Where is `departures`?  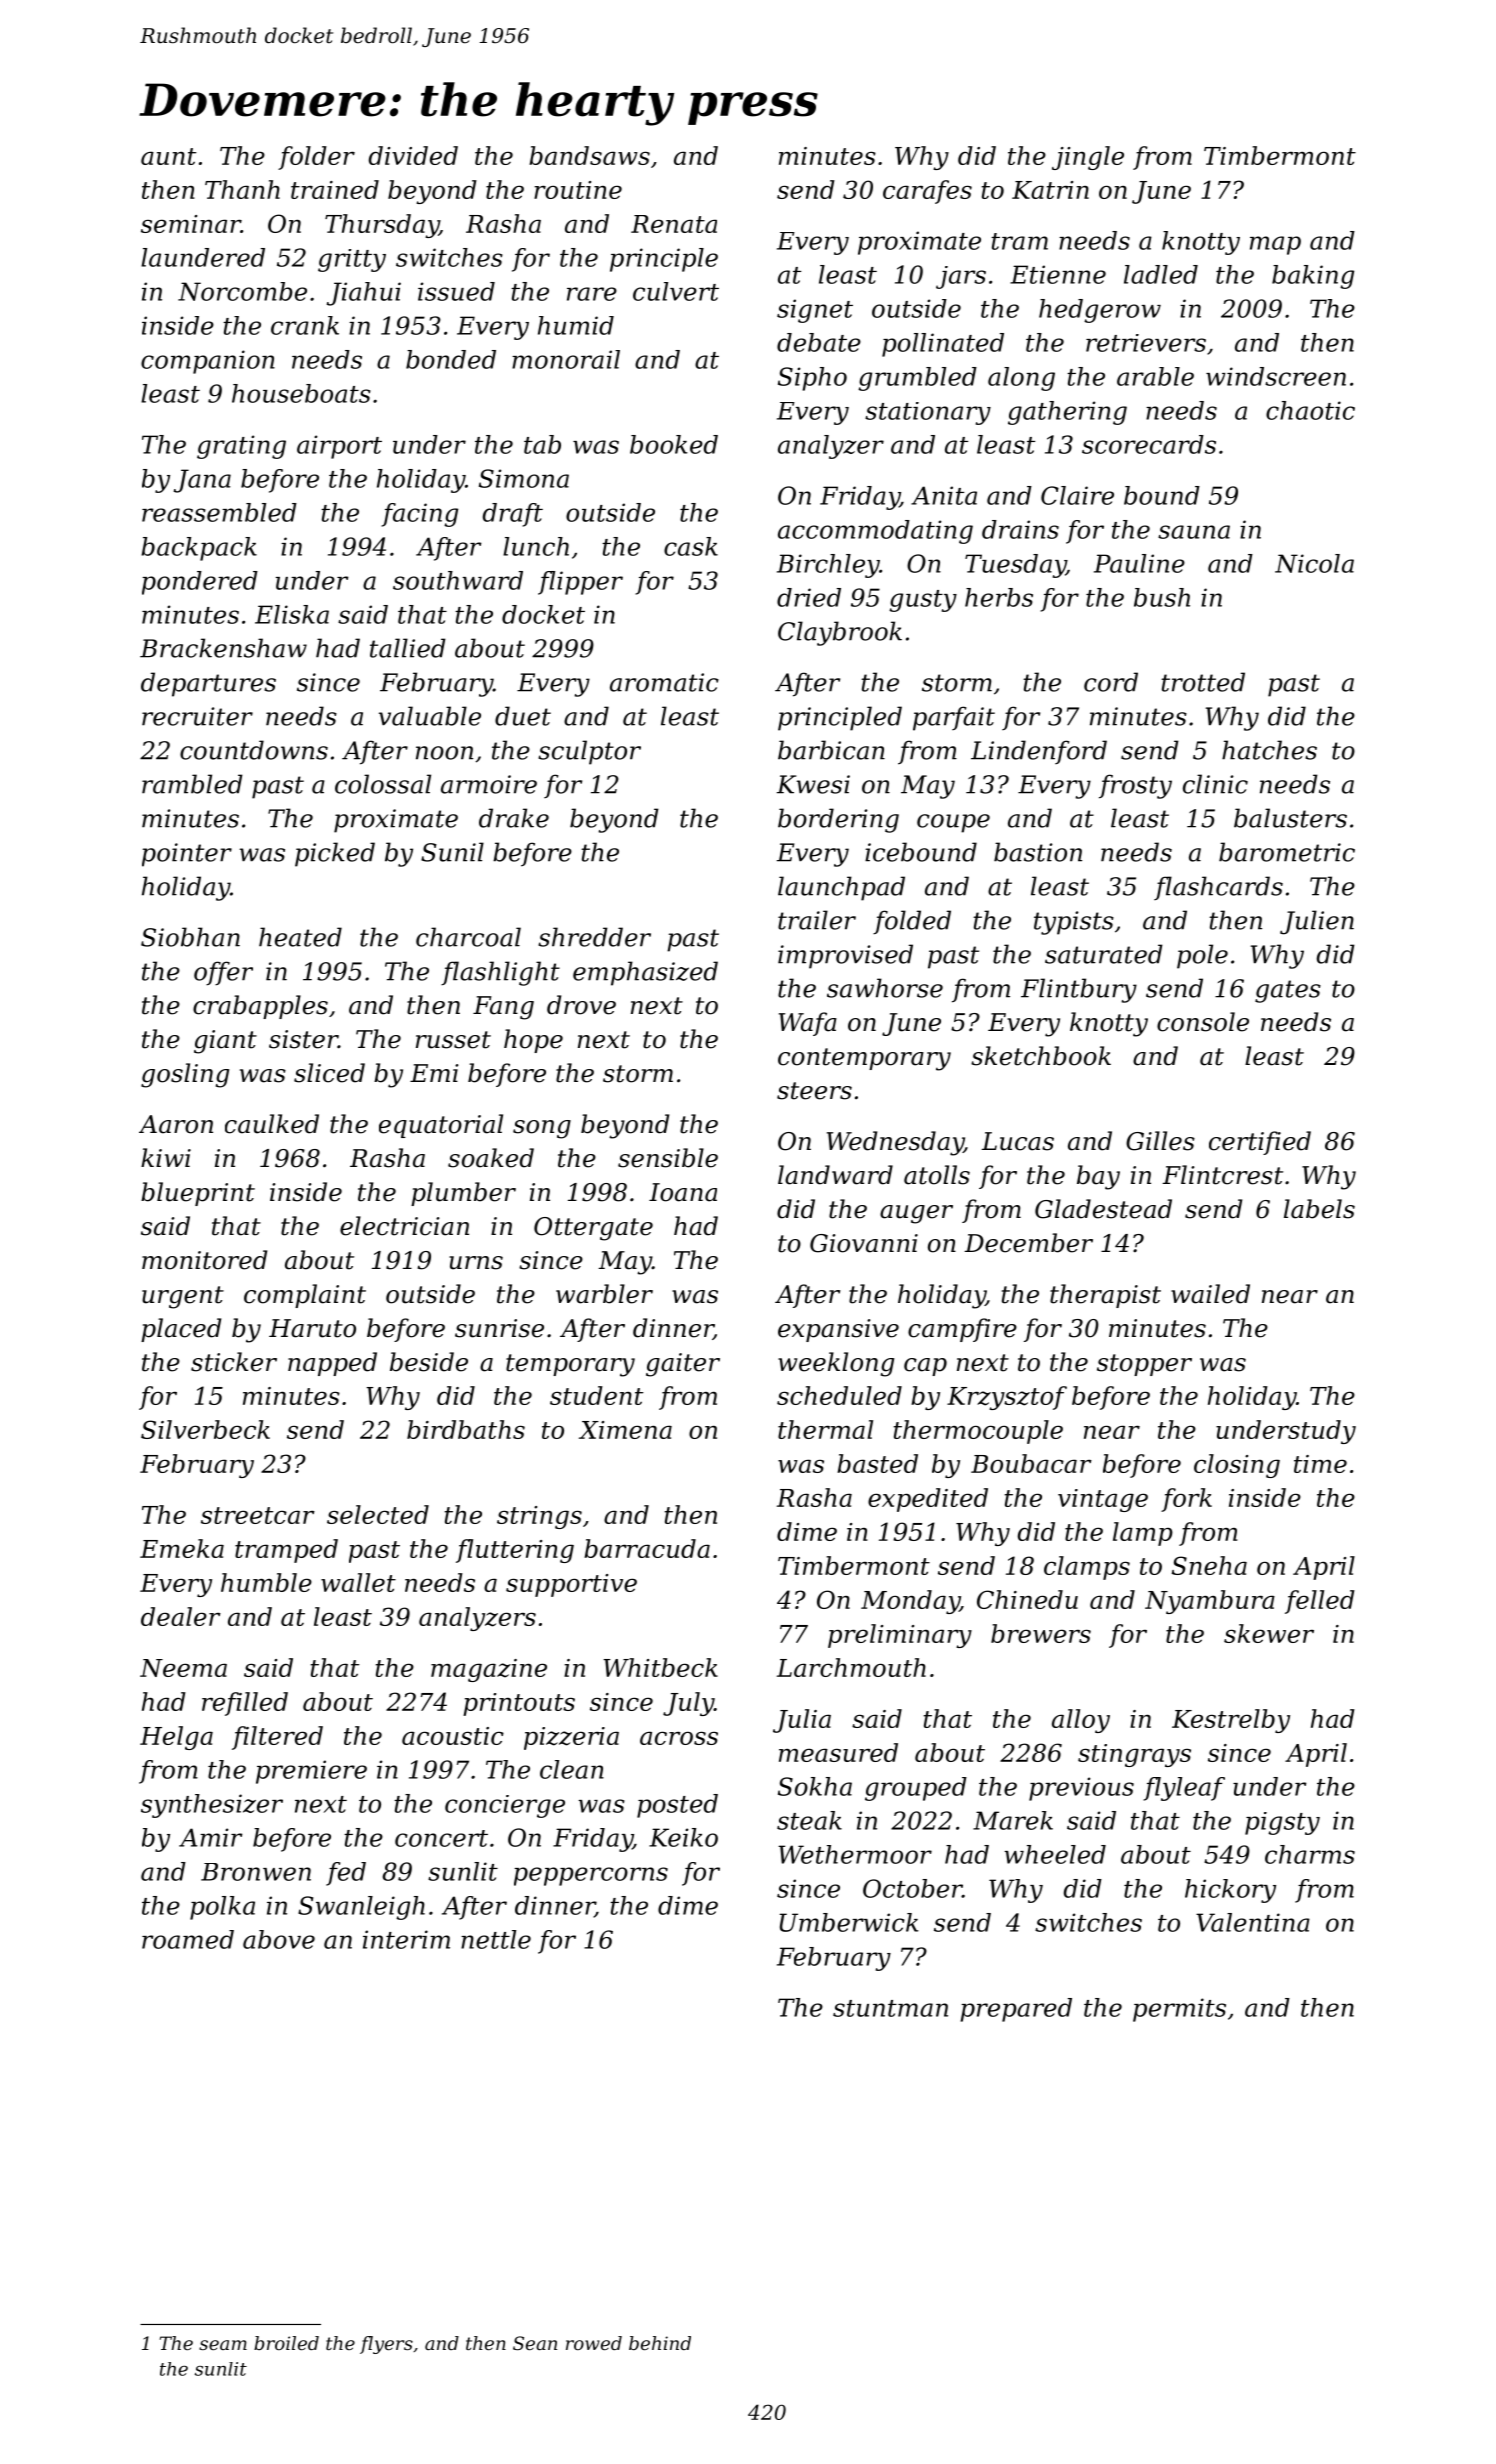
departures is located at coordinates (208, 684).
